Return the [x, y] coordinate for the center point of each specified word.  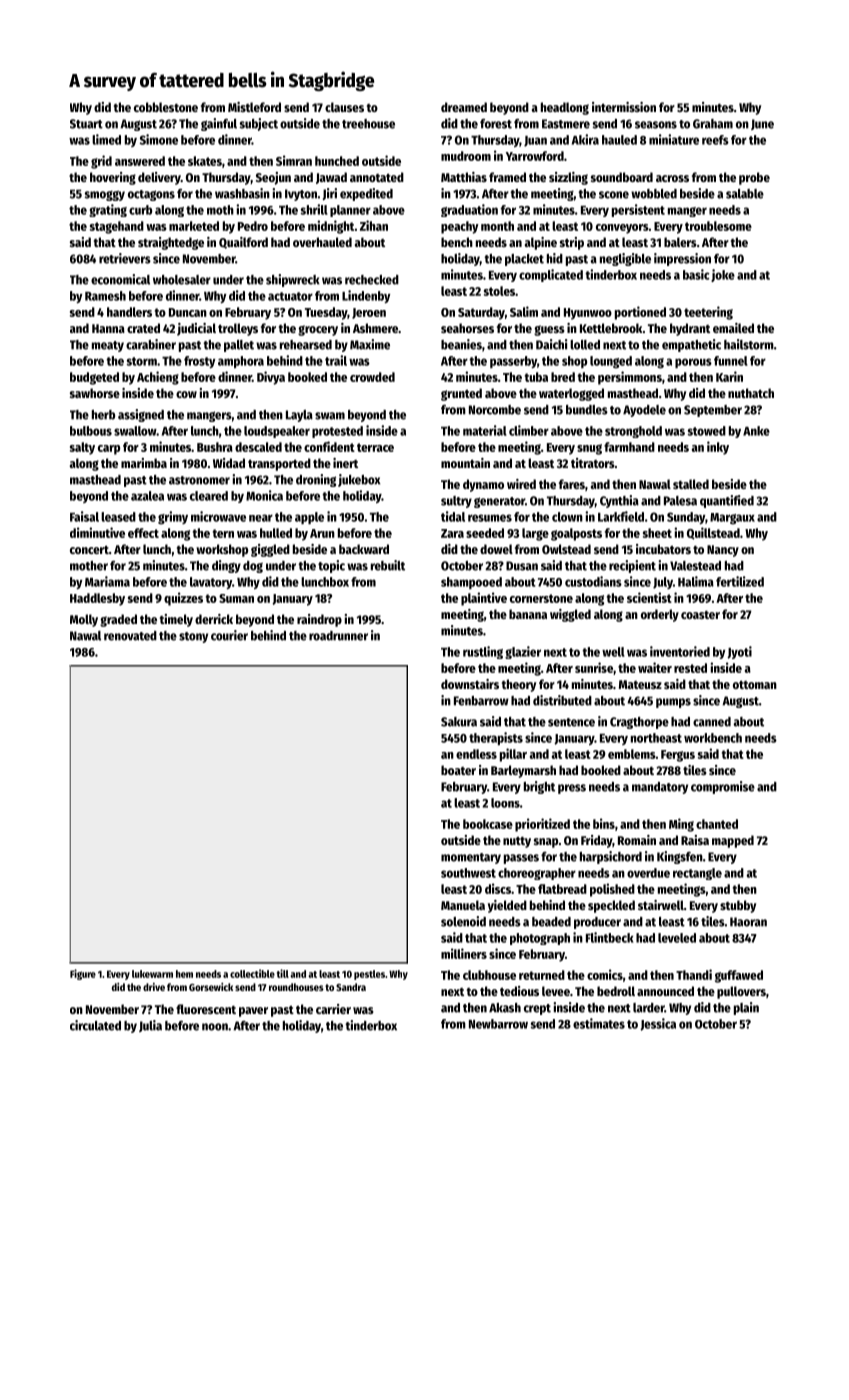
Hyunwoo [588, 314]
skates [205, 161]
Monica [264, 495]
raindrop [319, 620]
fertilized [740, 581]
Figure [83, 974]
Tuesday [326, 313]
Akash [505, 1008]
